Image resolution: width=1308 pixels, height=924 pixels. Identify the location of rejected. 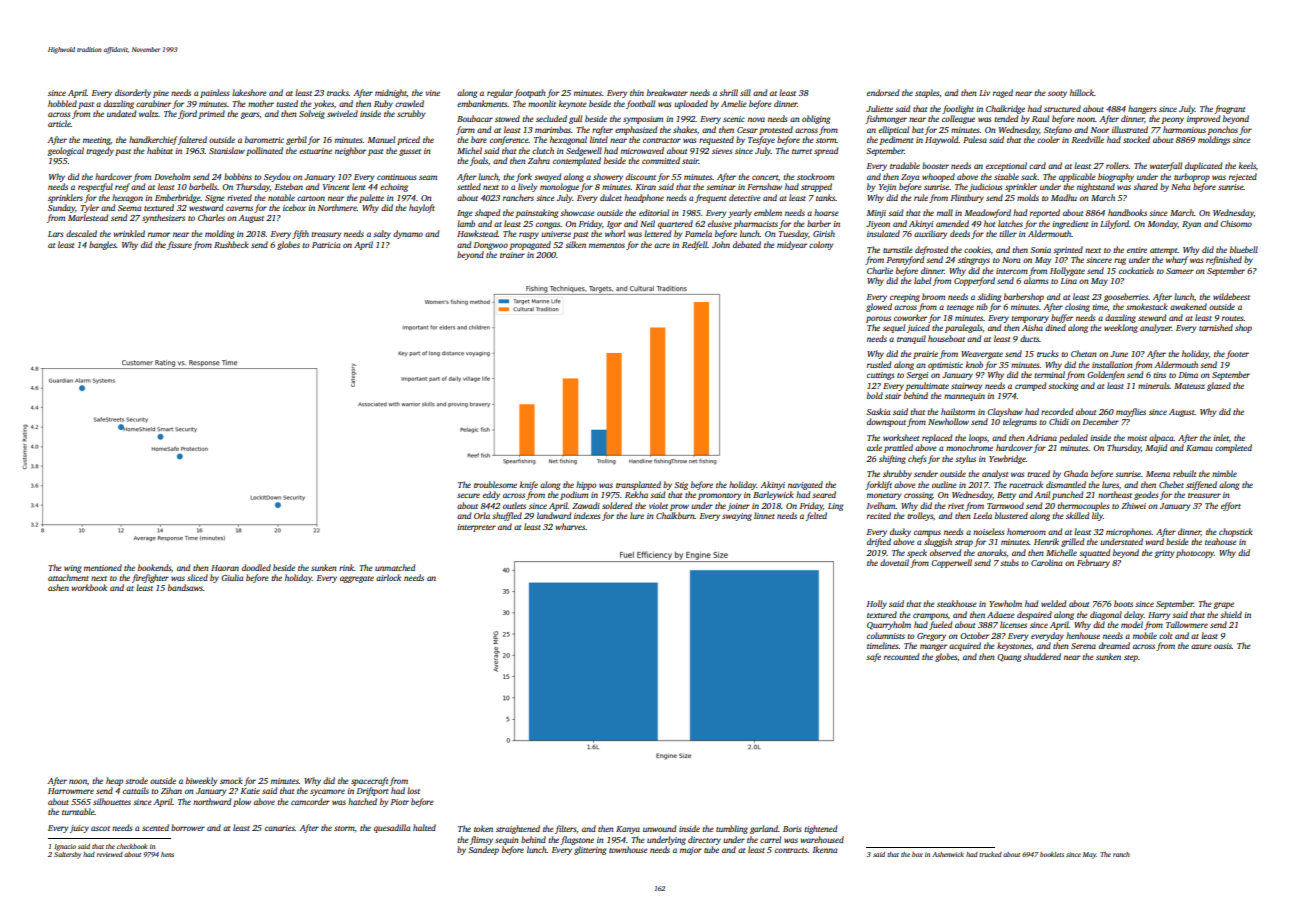
(1243, 177).
